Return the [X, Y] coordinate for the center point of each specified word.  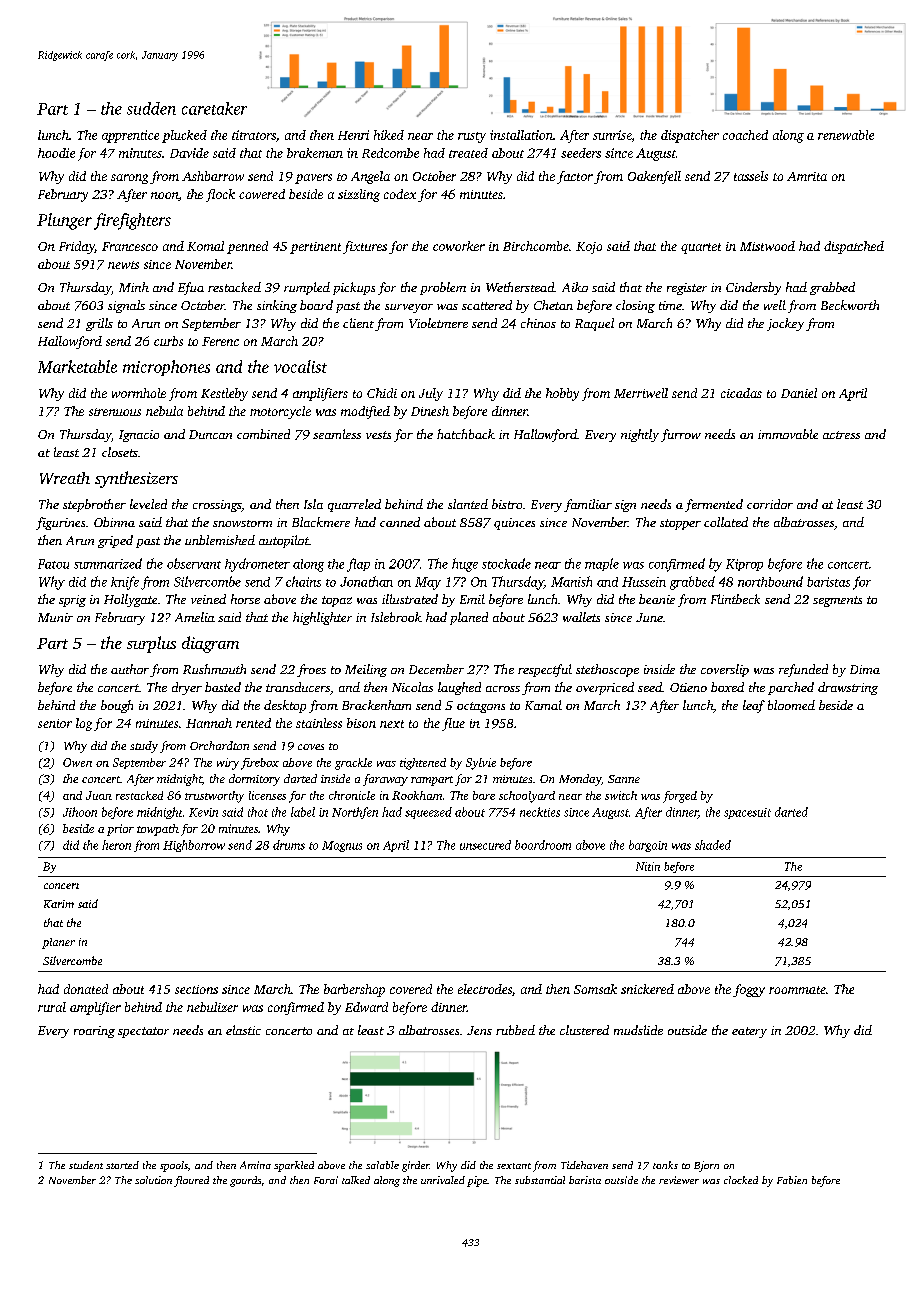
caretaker [214, 108]
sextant [514, 1166]
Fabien [792, 1180]
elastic [243, 1030]
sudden [151, 108]
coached [745, 135]
